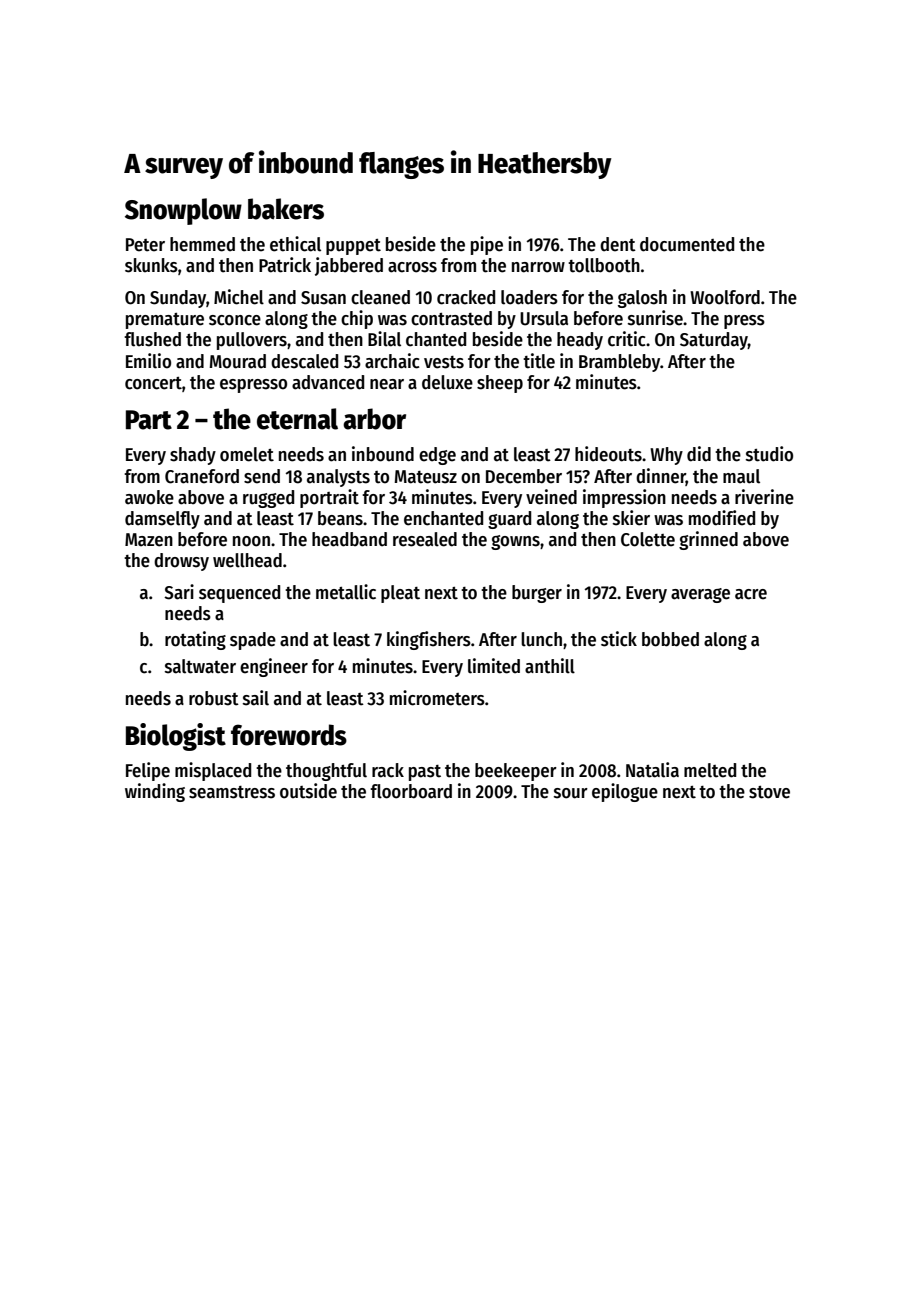 The width and height of the screenshot is (924, 1314). Describe the element at coordinates (515, 542) in the screenshot. I see `gowns` at that location.
